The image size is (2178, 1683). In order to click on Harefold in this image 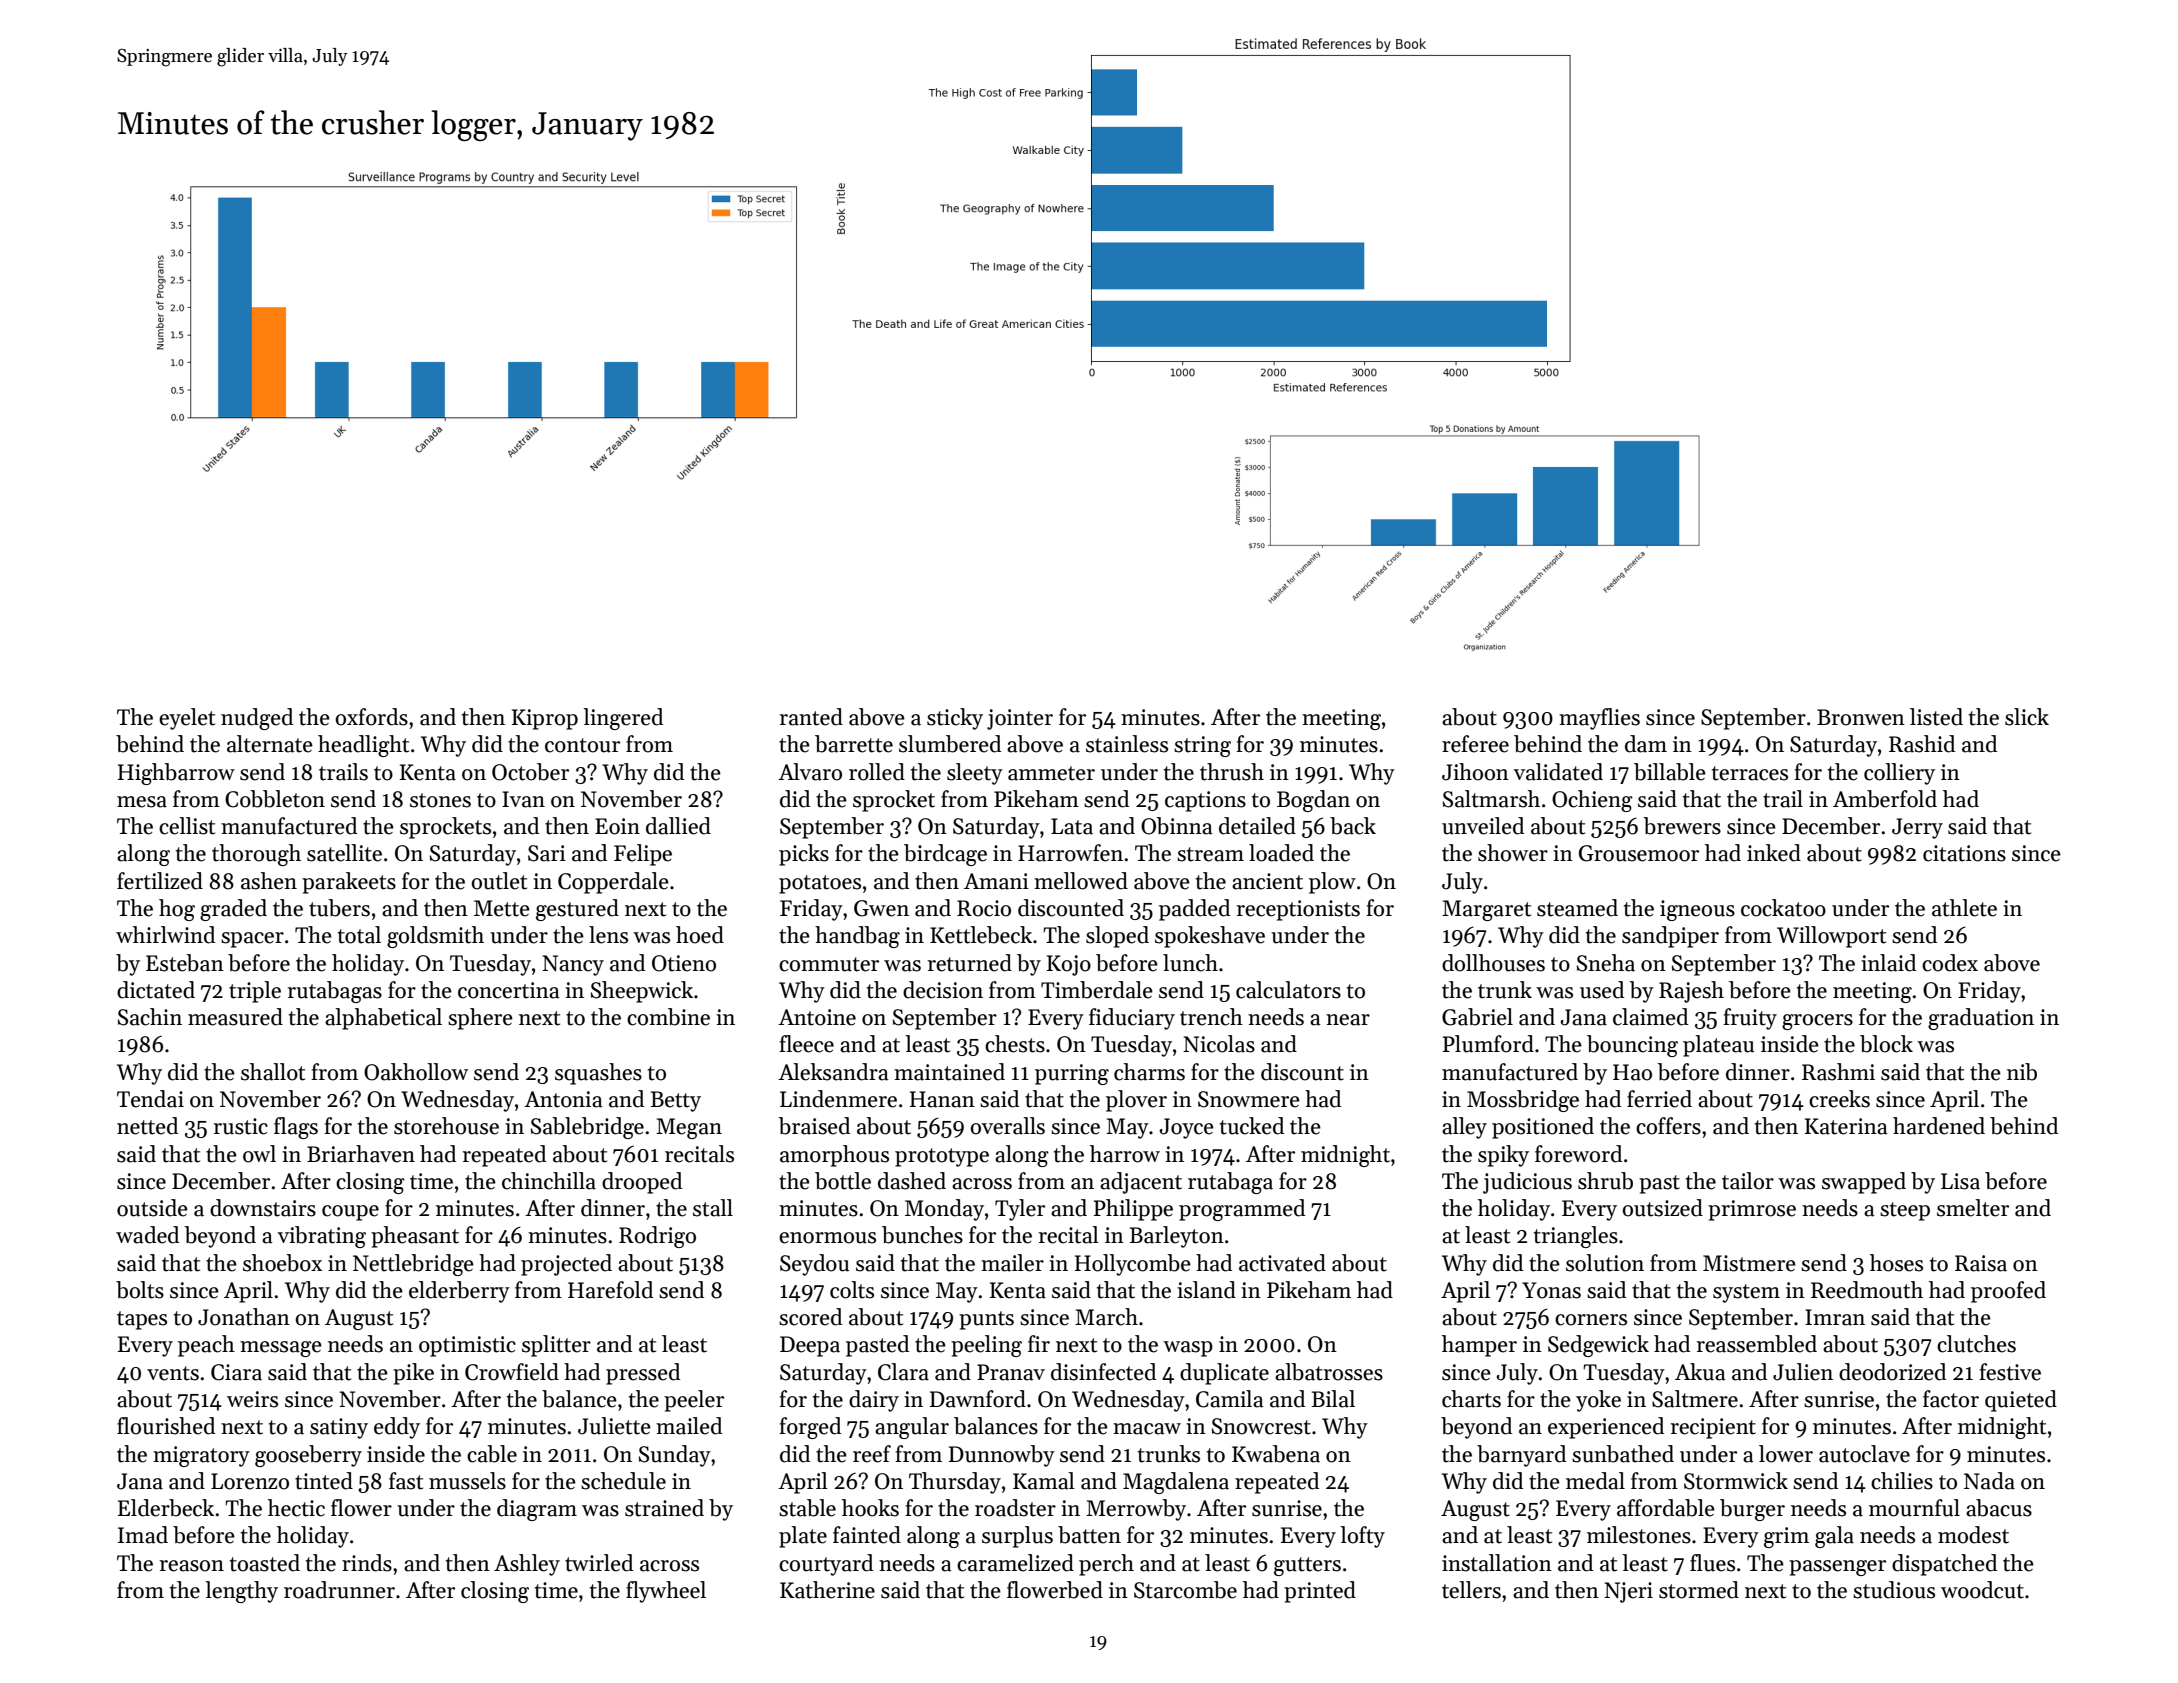, I will do `click(610, 1290)`.
